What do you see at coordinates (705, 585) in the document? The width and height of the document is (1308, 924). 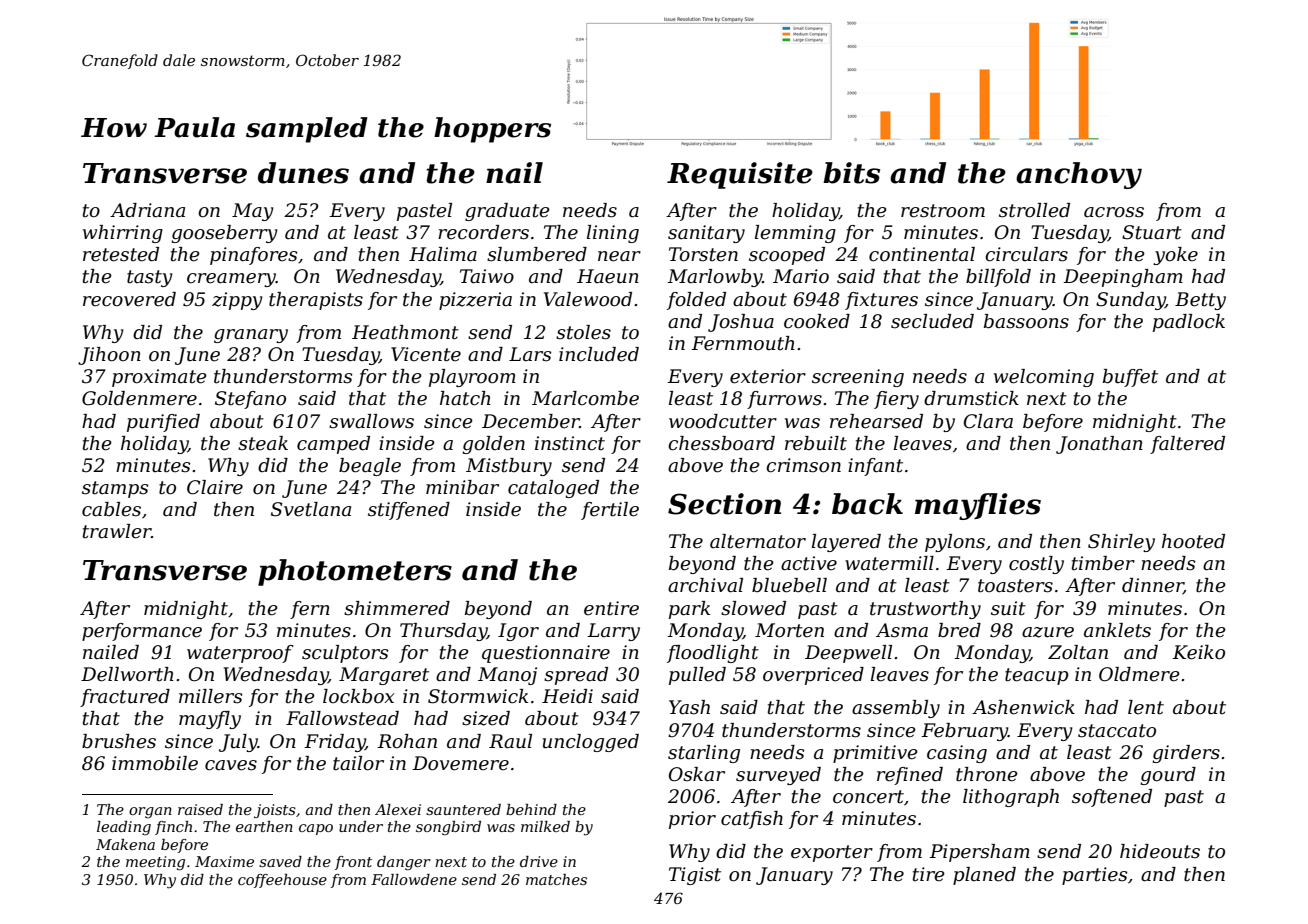 I see `archival` at bounding box center [705, 585].
